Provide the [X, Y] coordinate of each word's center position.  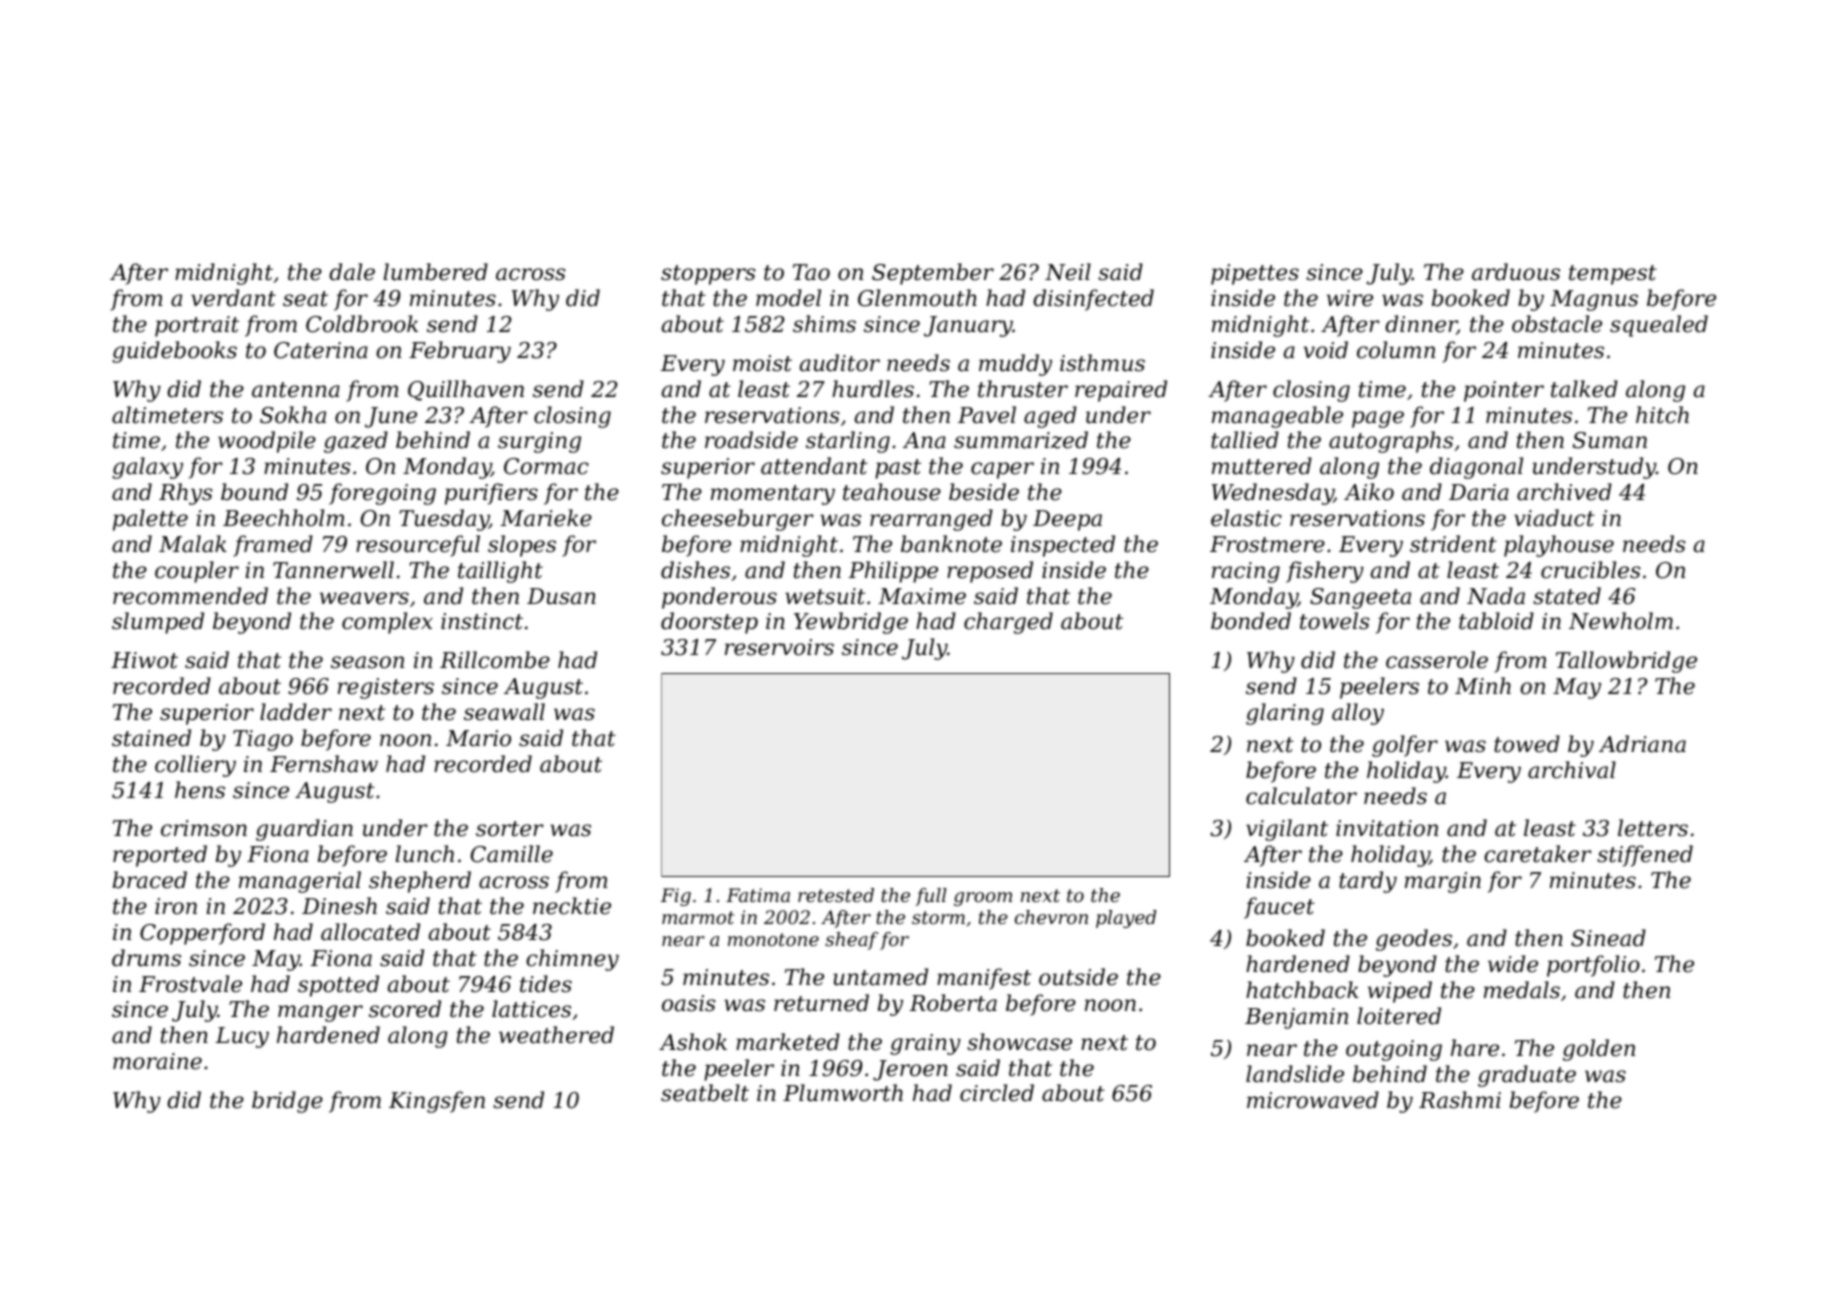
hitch [1662, 415]
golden [1599, 1050]
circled [997, 1093]
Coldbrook [362, 324]
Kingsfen [437, 1102]
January [968, 326]
